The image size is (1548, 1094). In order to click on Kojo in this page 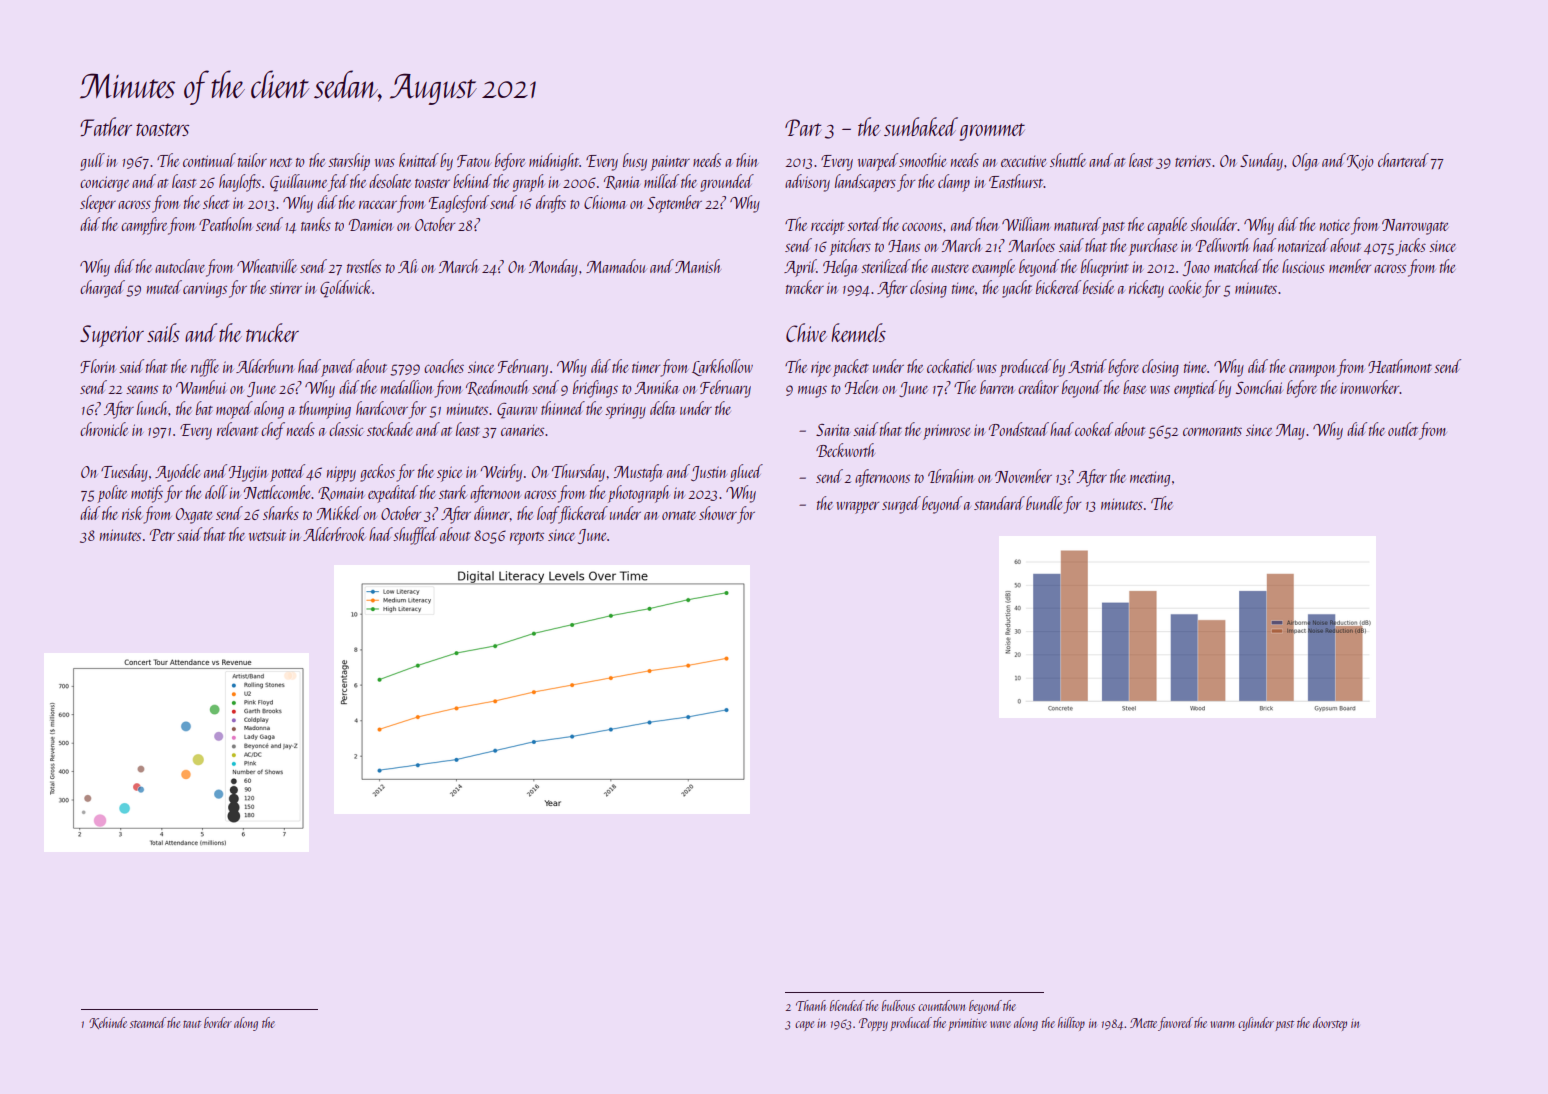, I will do `click(1360, 163)`.
